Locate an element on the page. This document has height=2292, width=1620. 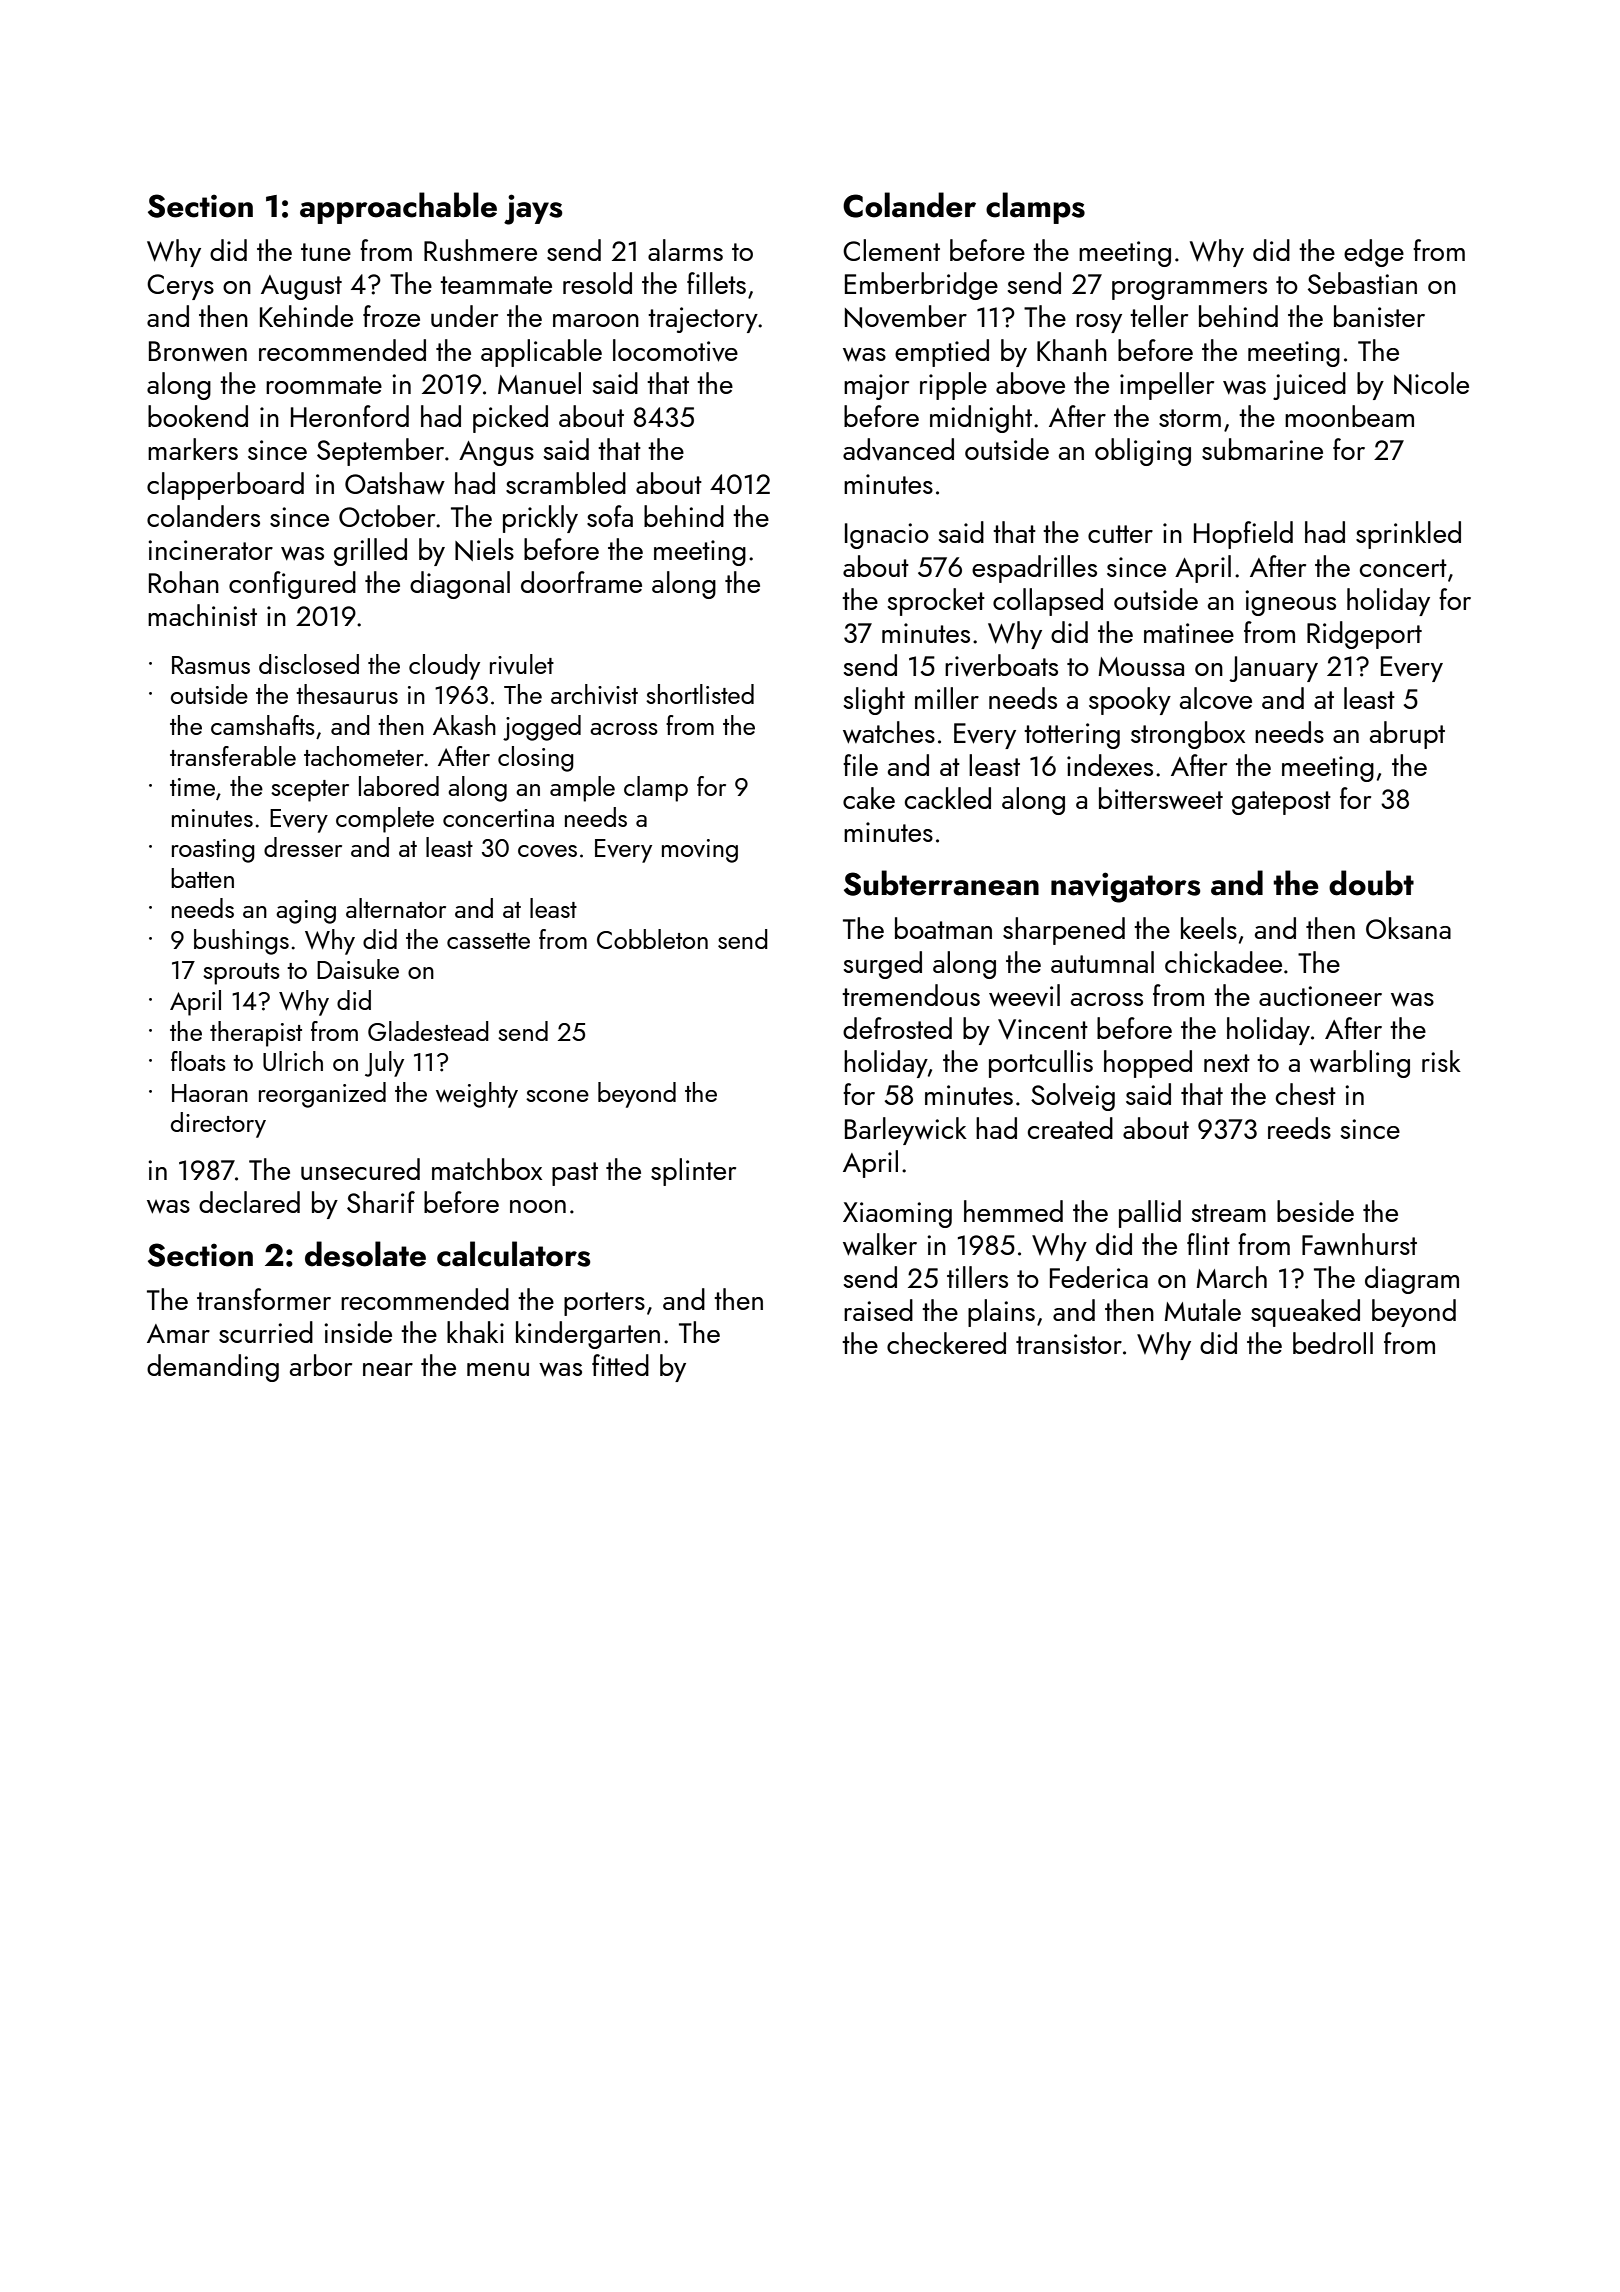
Clement is located at coordinates (891, 250).
